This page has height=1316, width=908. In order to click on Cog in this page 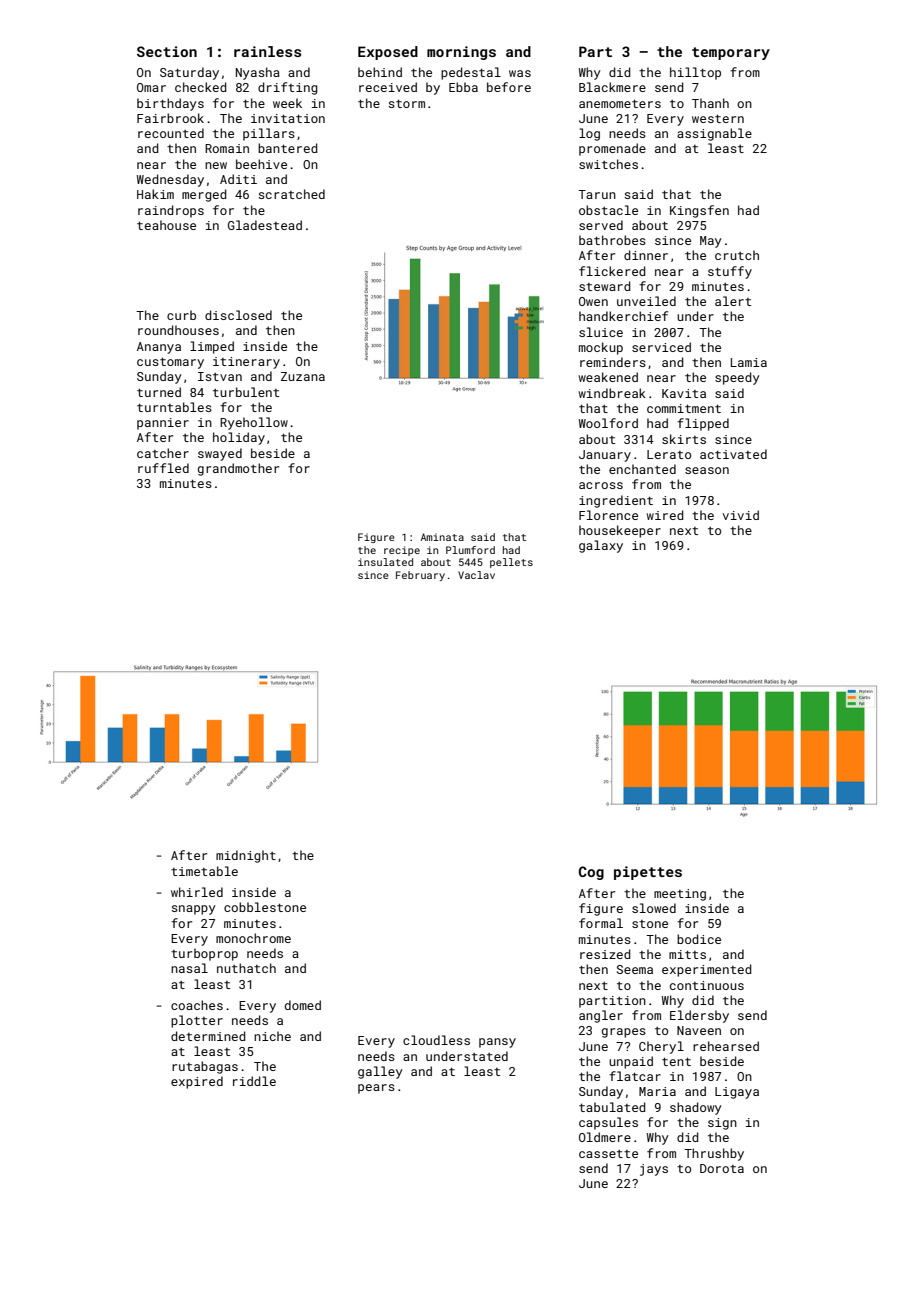, I will do `click(591, 873)`.
